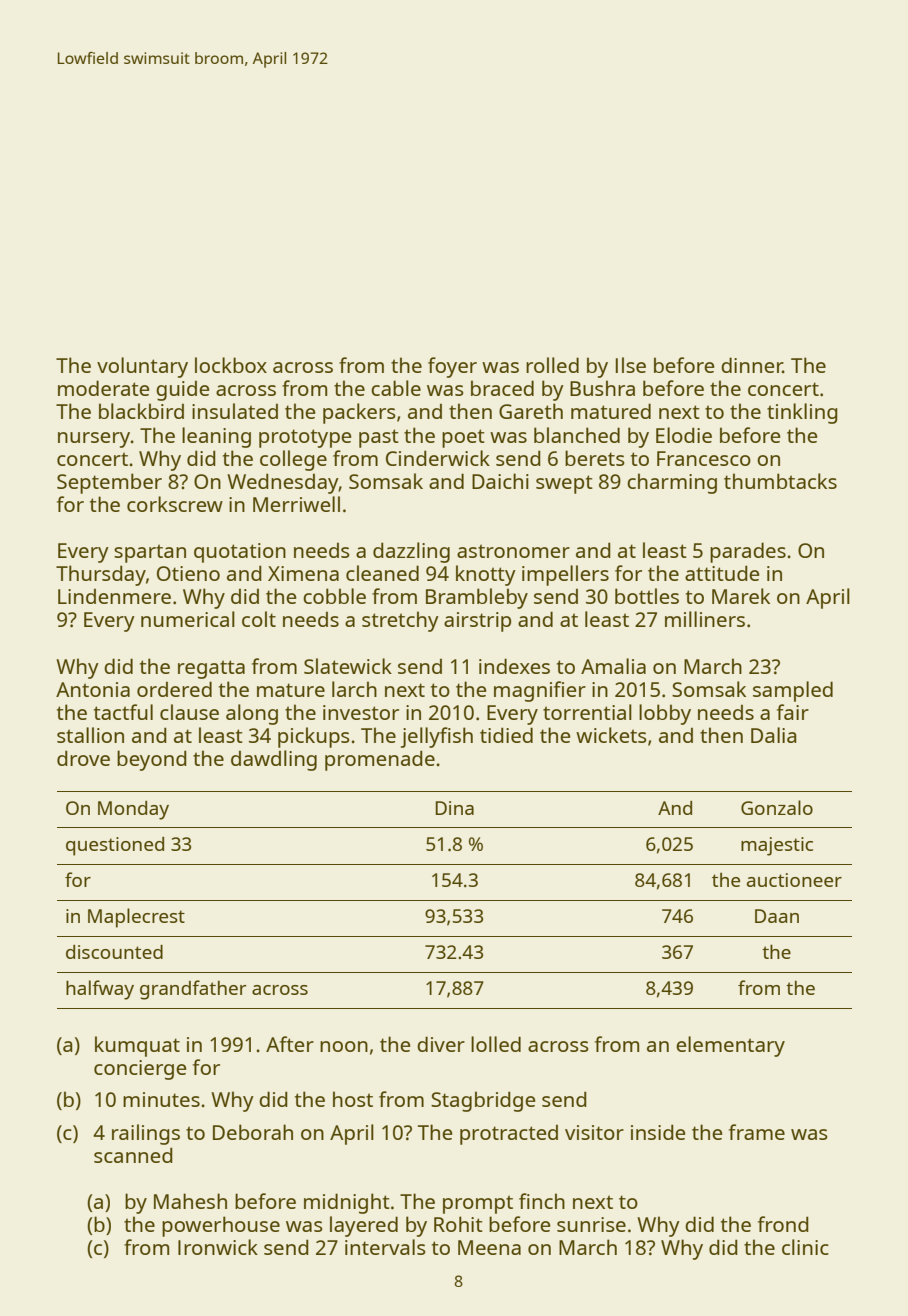 The width and height of the image is (908, 1316). Describe the element at coordinates (441, 1044) in the image. I see `diver` at that location.
